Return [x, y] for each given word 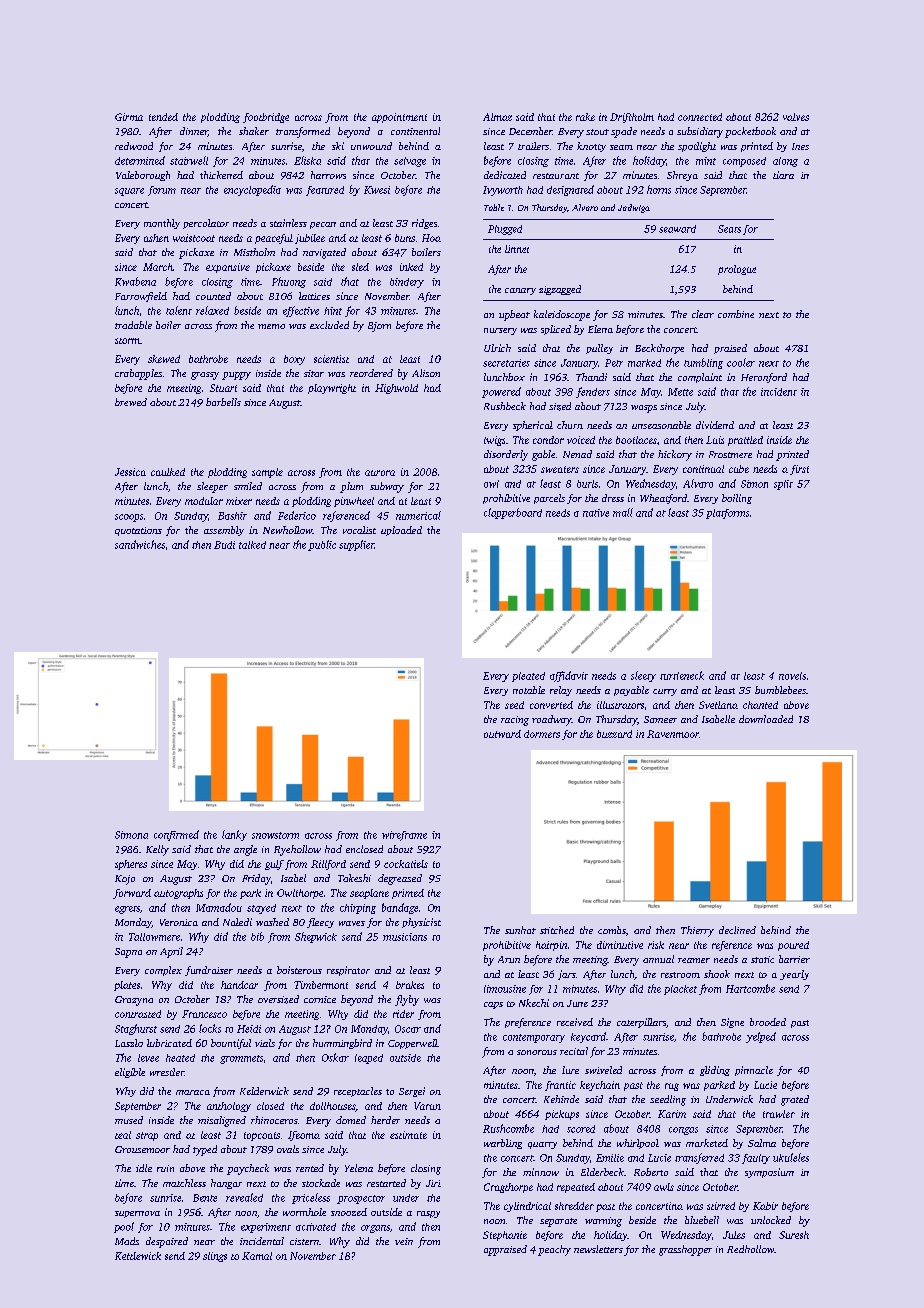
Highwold [396, 389]
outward [502, 734]
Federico [297, 515]
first [799, 470]
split [783, 485]
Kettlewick [138, 1256]
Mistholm [254, 252]
